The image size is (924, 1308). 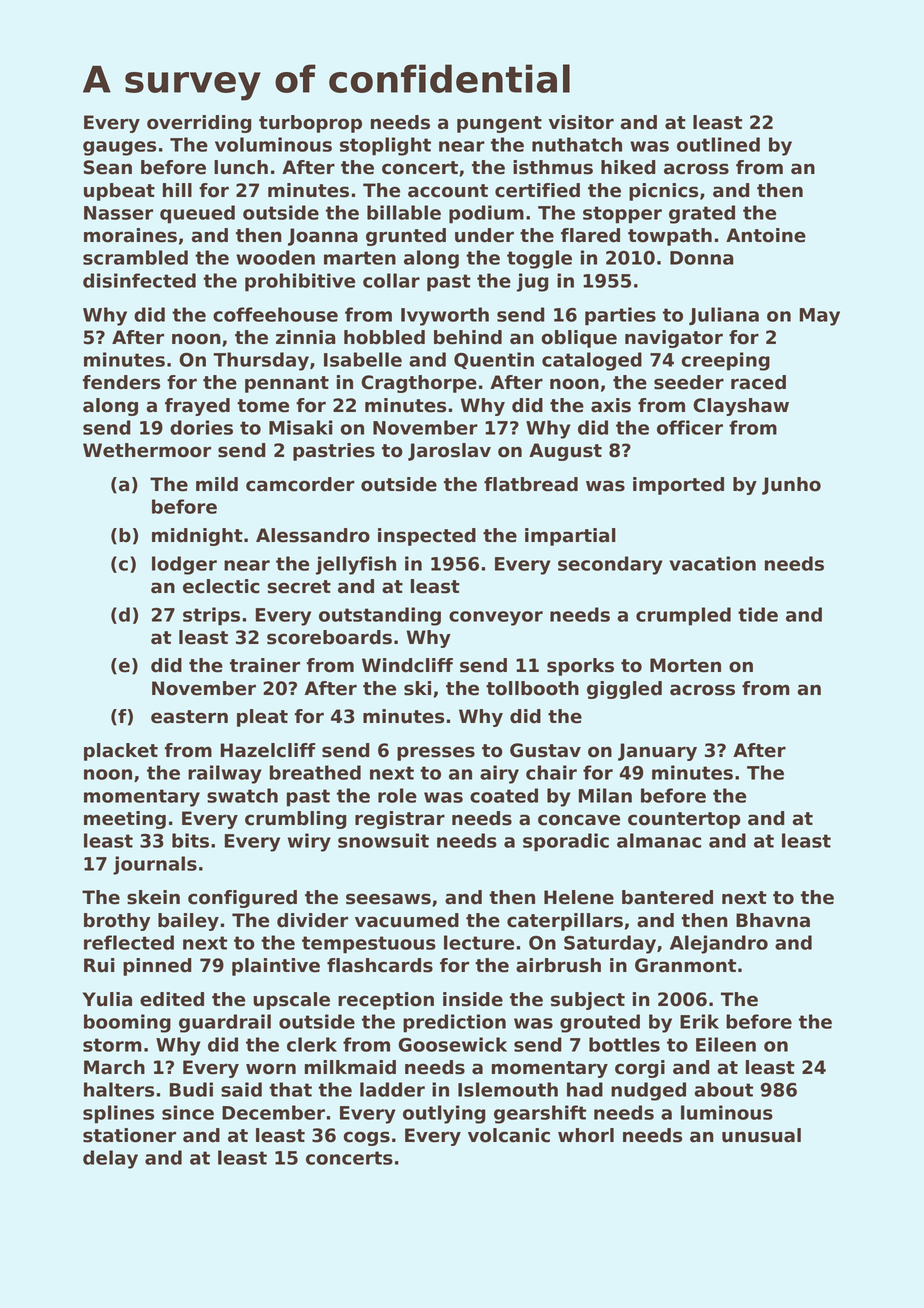 I want to click on vacation, so click(x=712, y=563).
